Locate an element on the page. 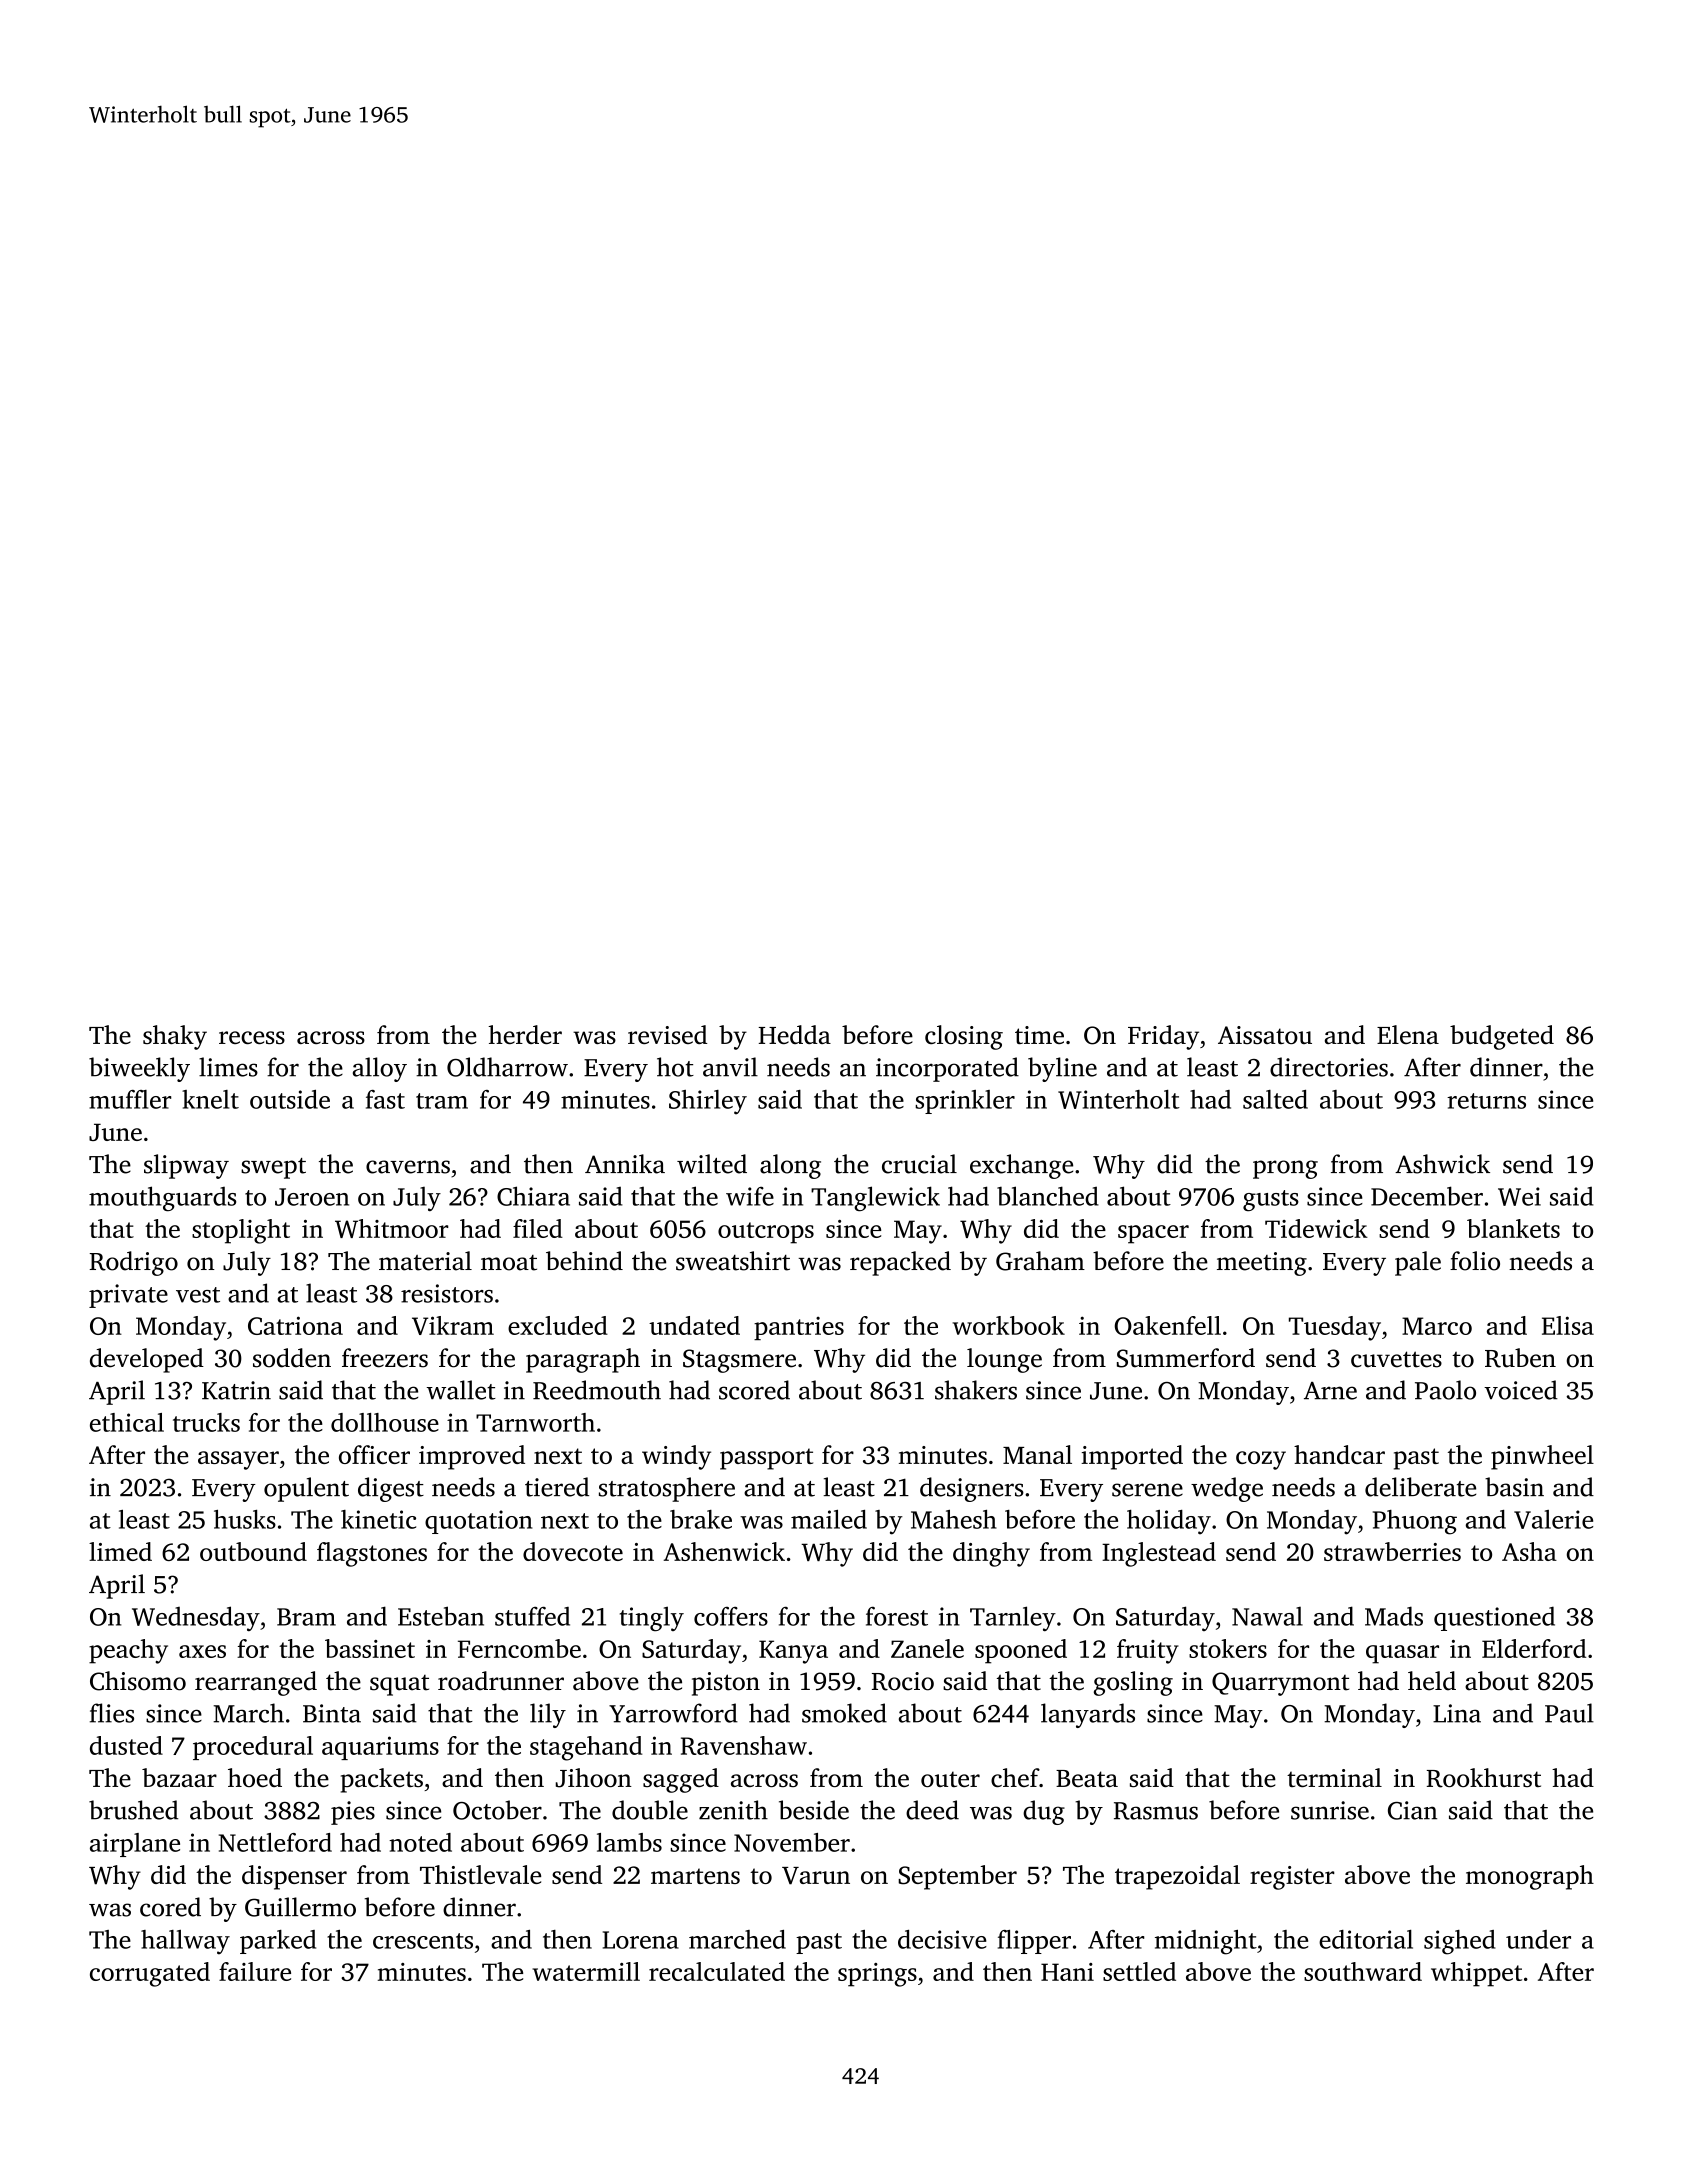 The width and height of the document is (1683, 2178). springs is located at coordinates (877, 1975).
